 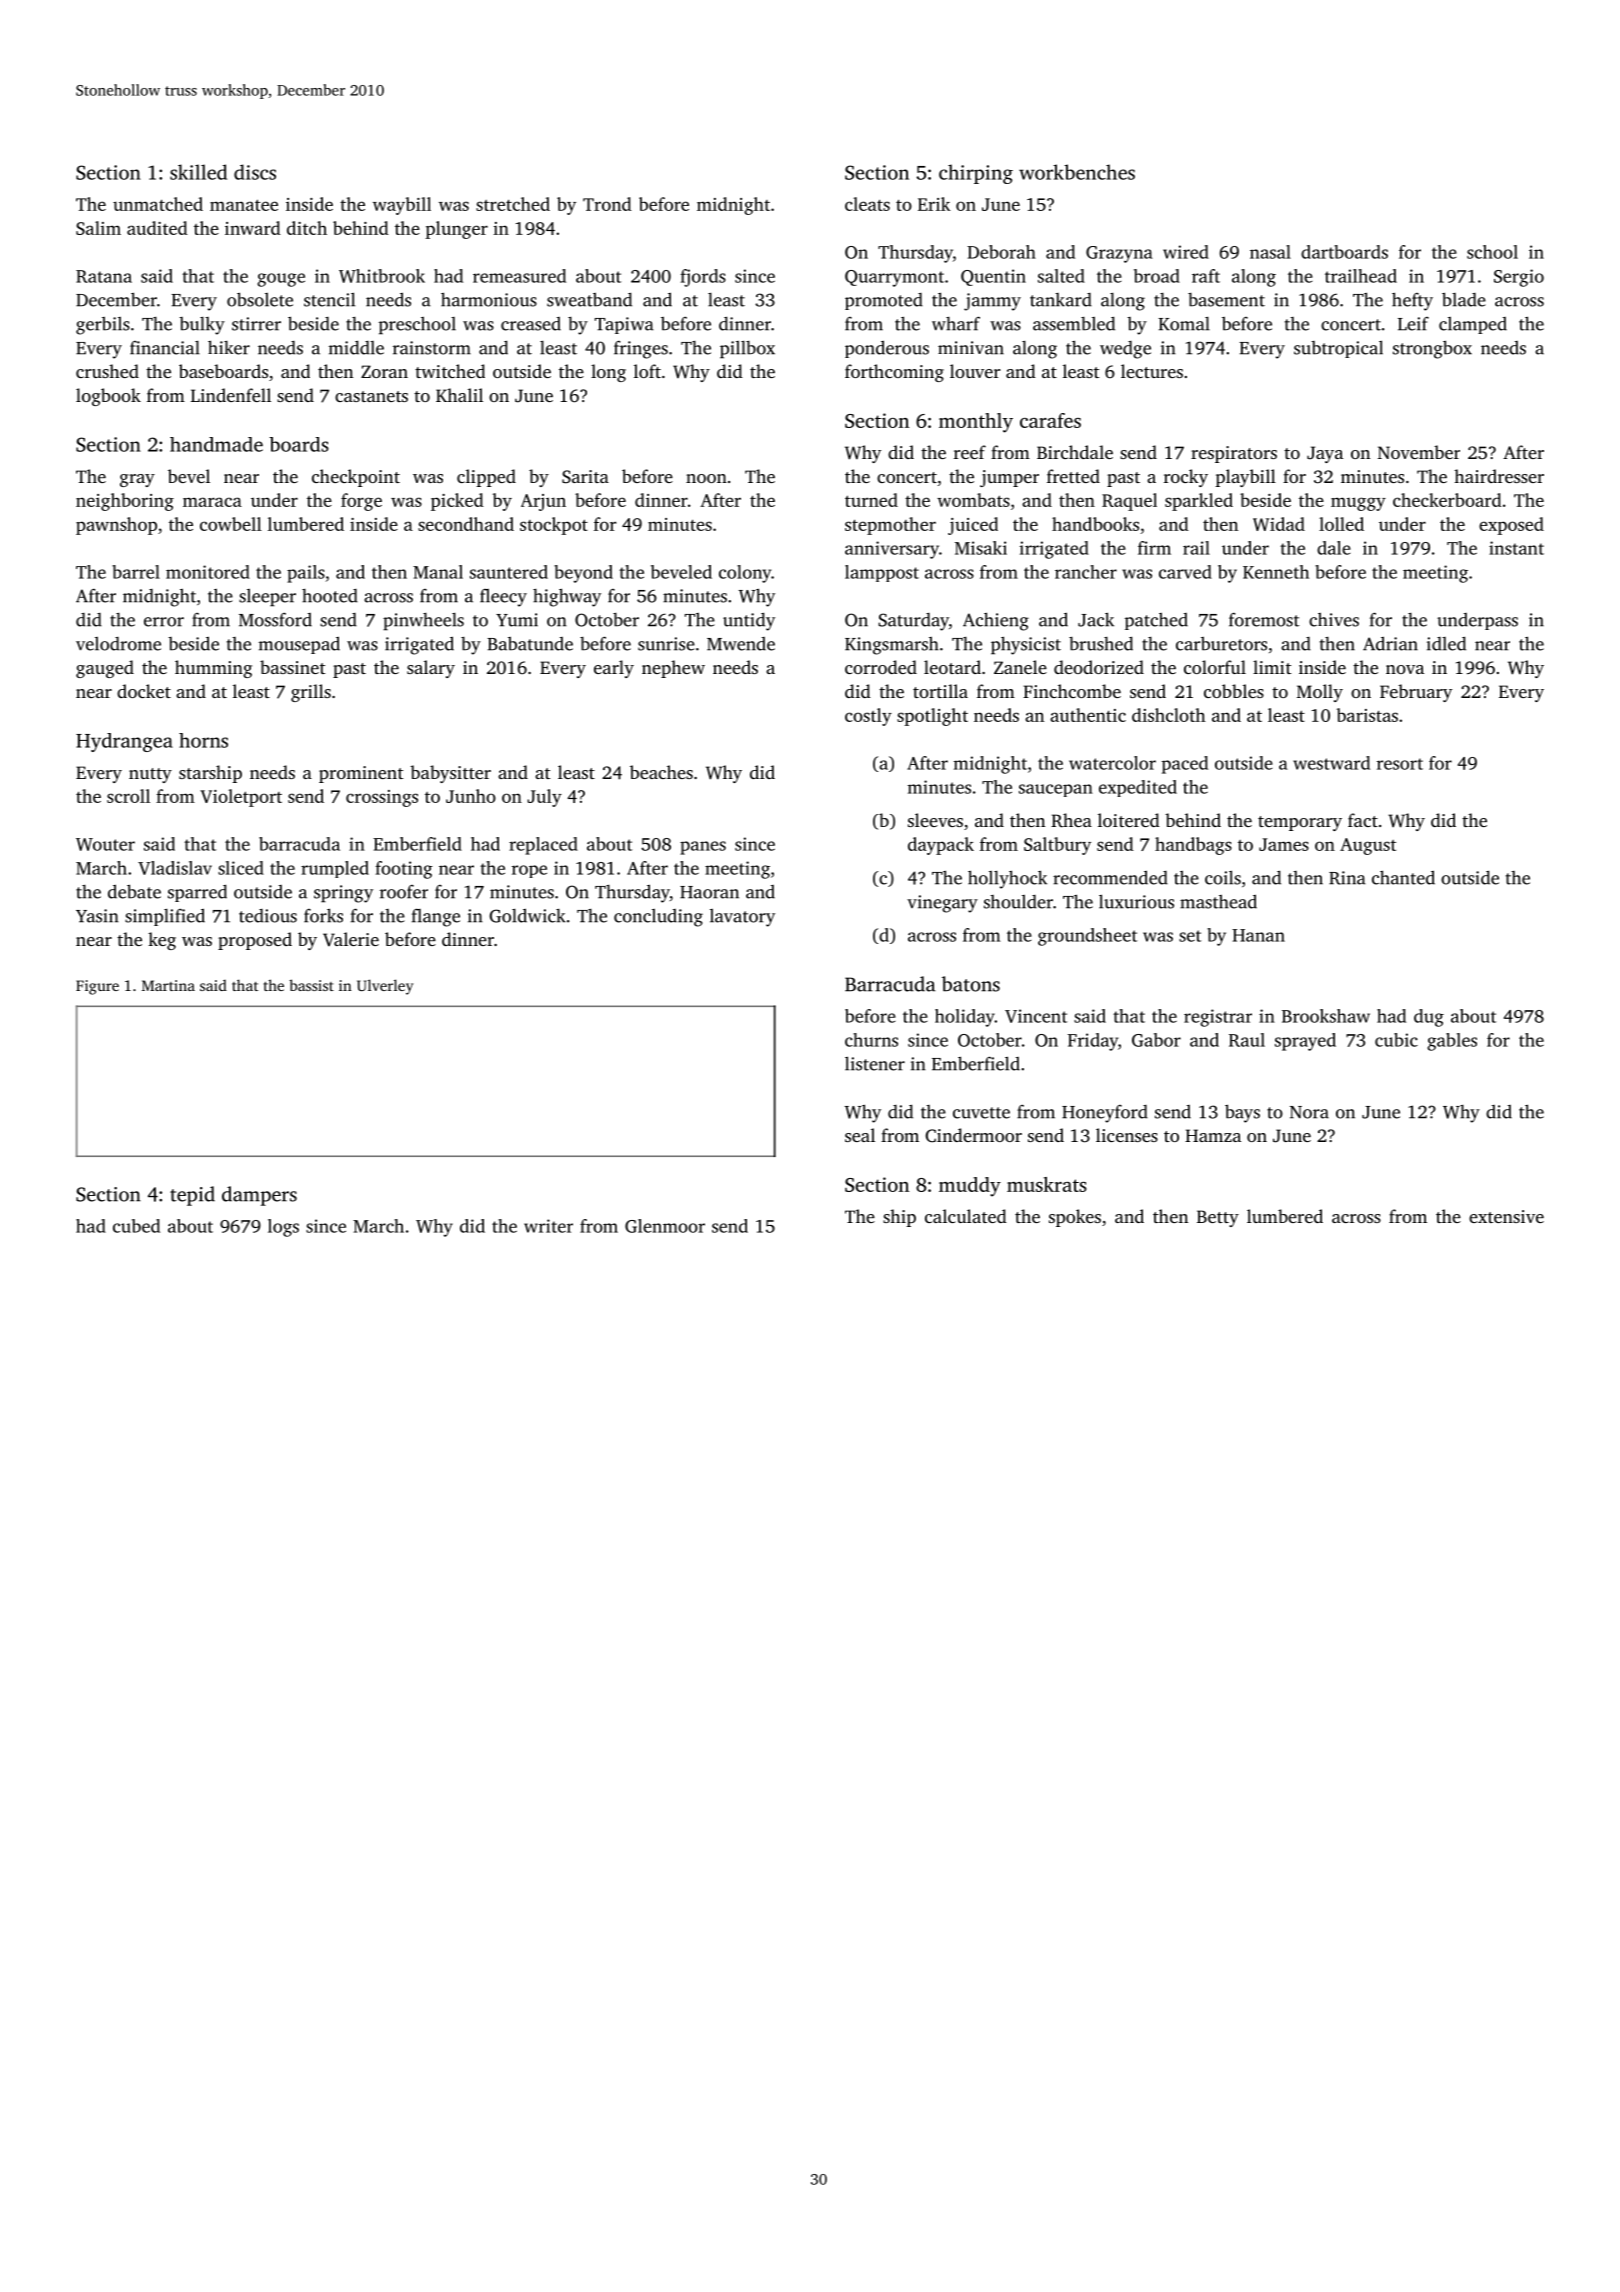 I want to click on cleats, so click(x=867, y=204).
